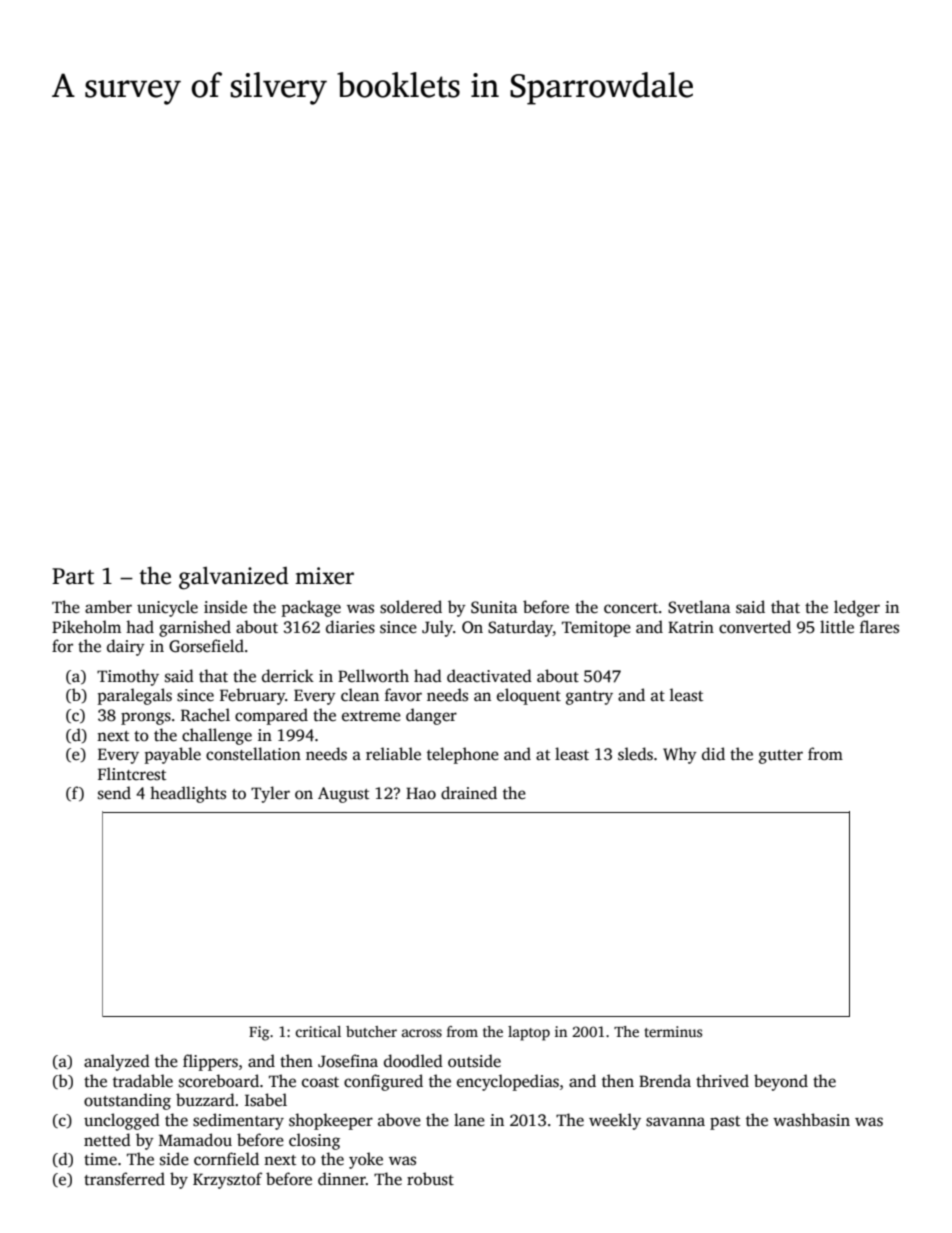  Describe the element at coordinates (508, 1082) in the page. I see `encyclopedias` at that location.
